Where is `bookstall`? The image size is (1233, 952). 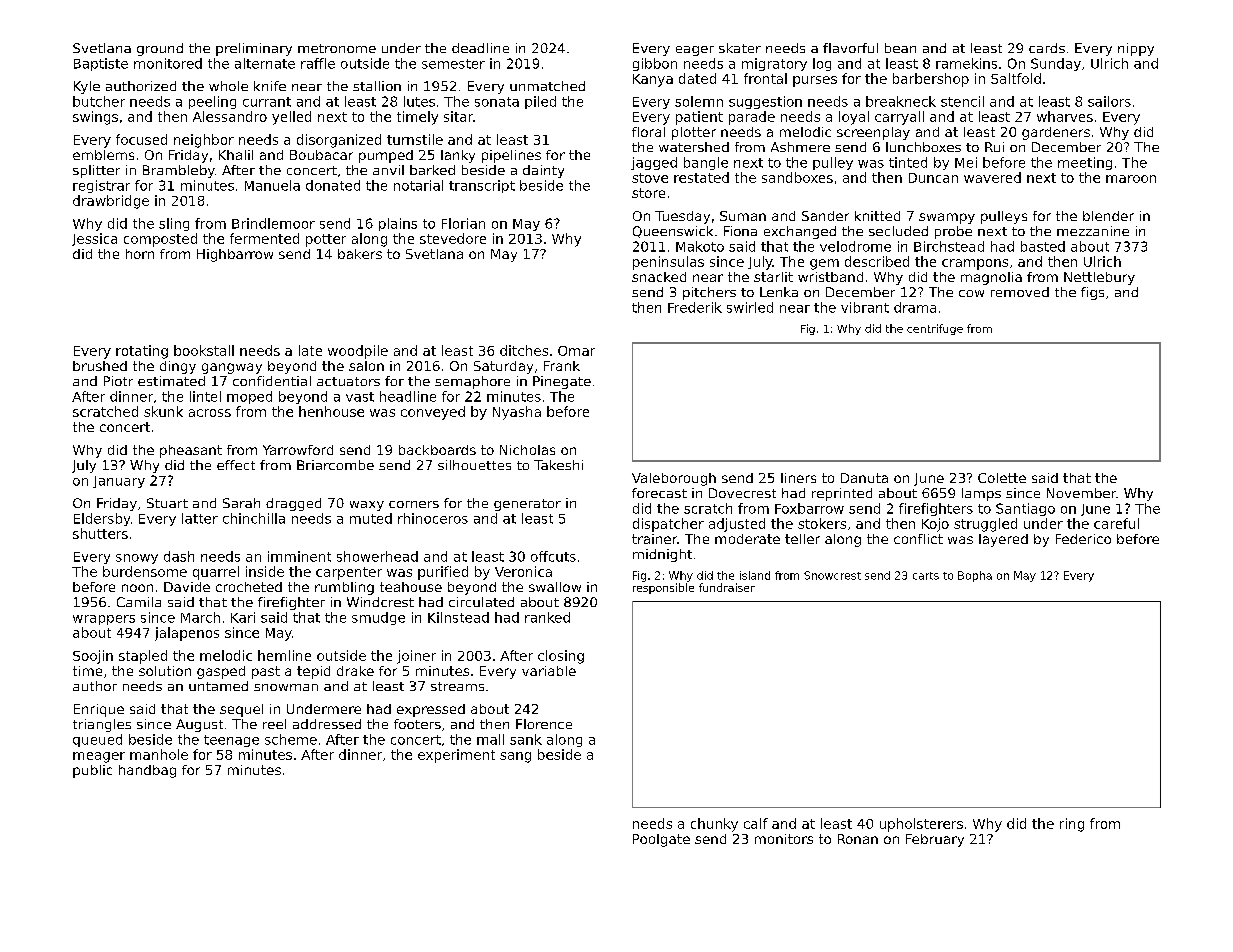 bookstall is located at coordinates (204, 350).
